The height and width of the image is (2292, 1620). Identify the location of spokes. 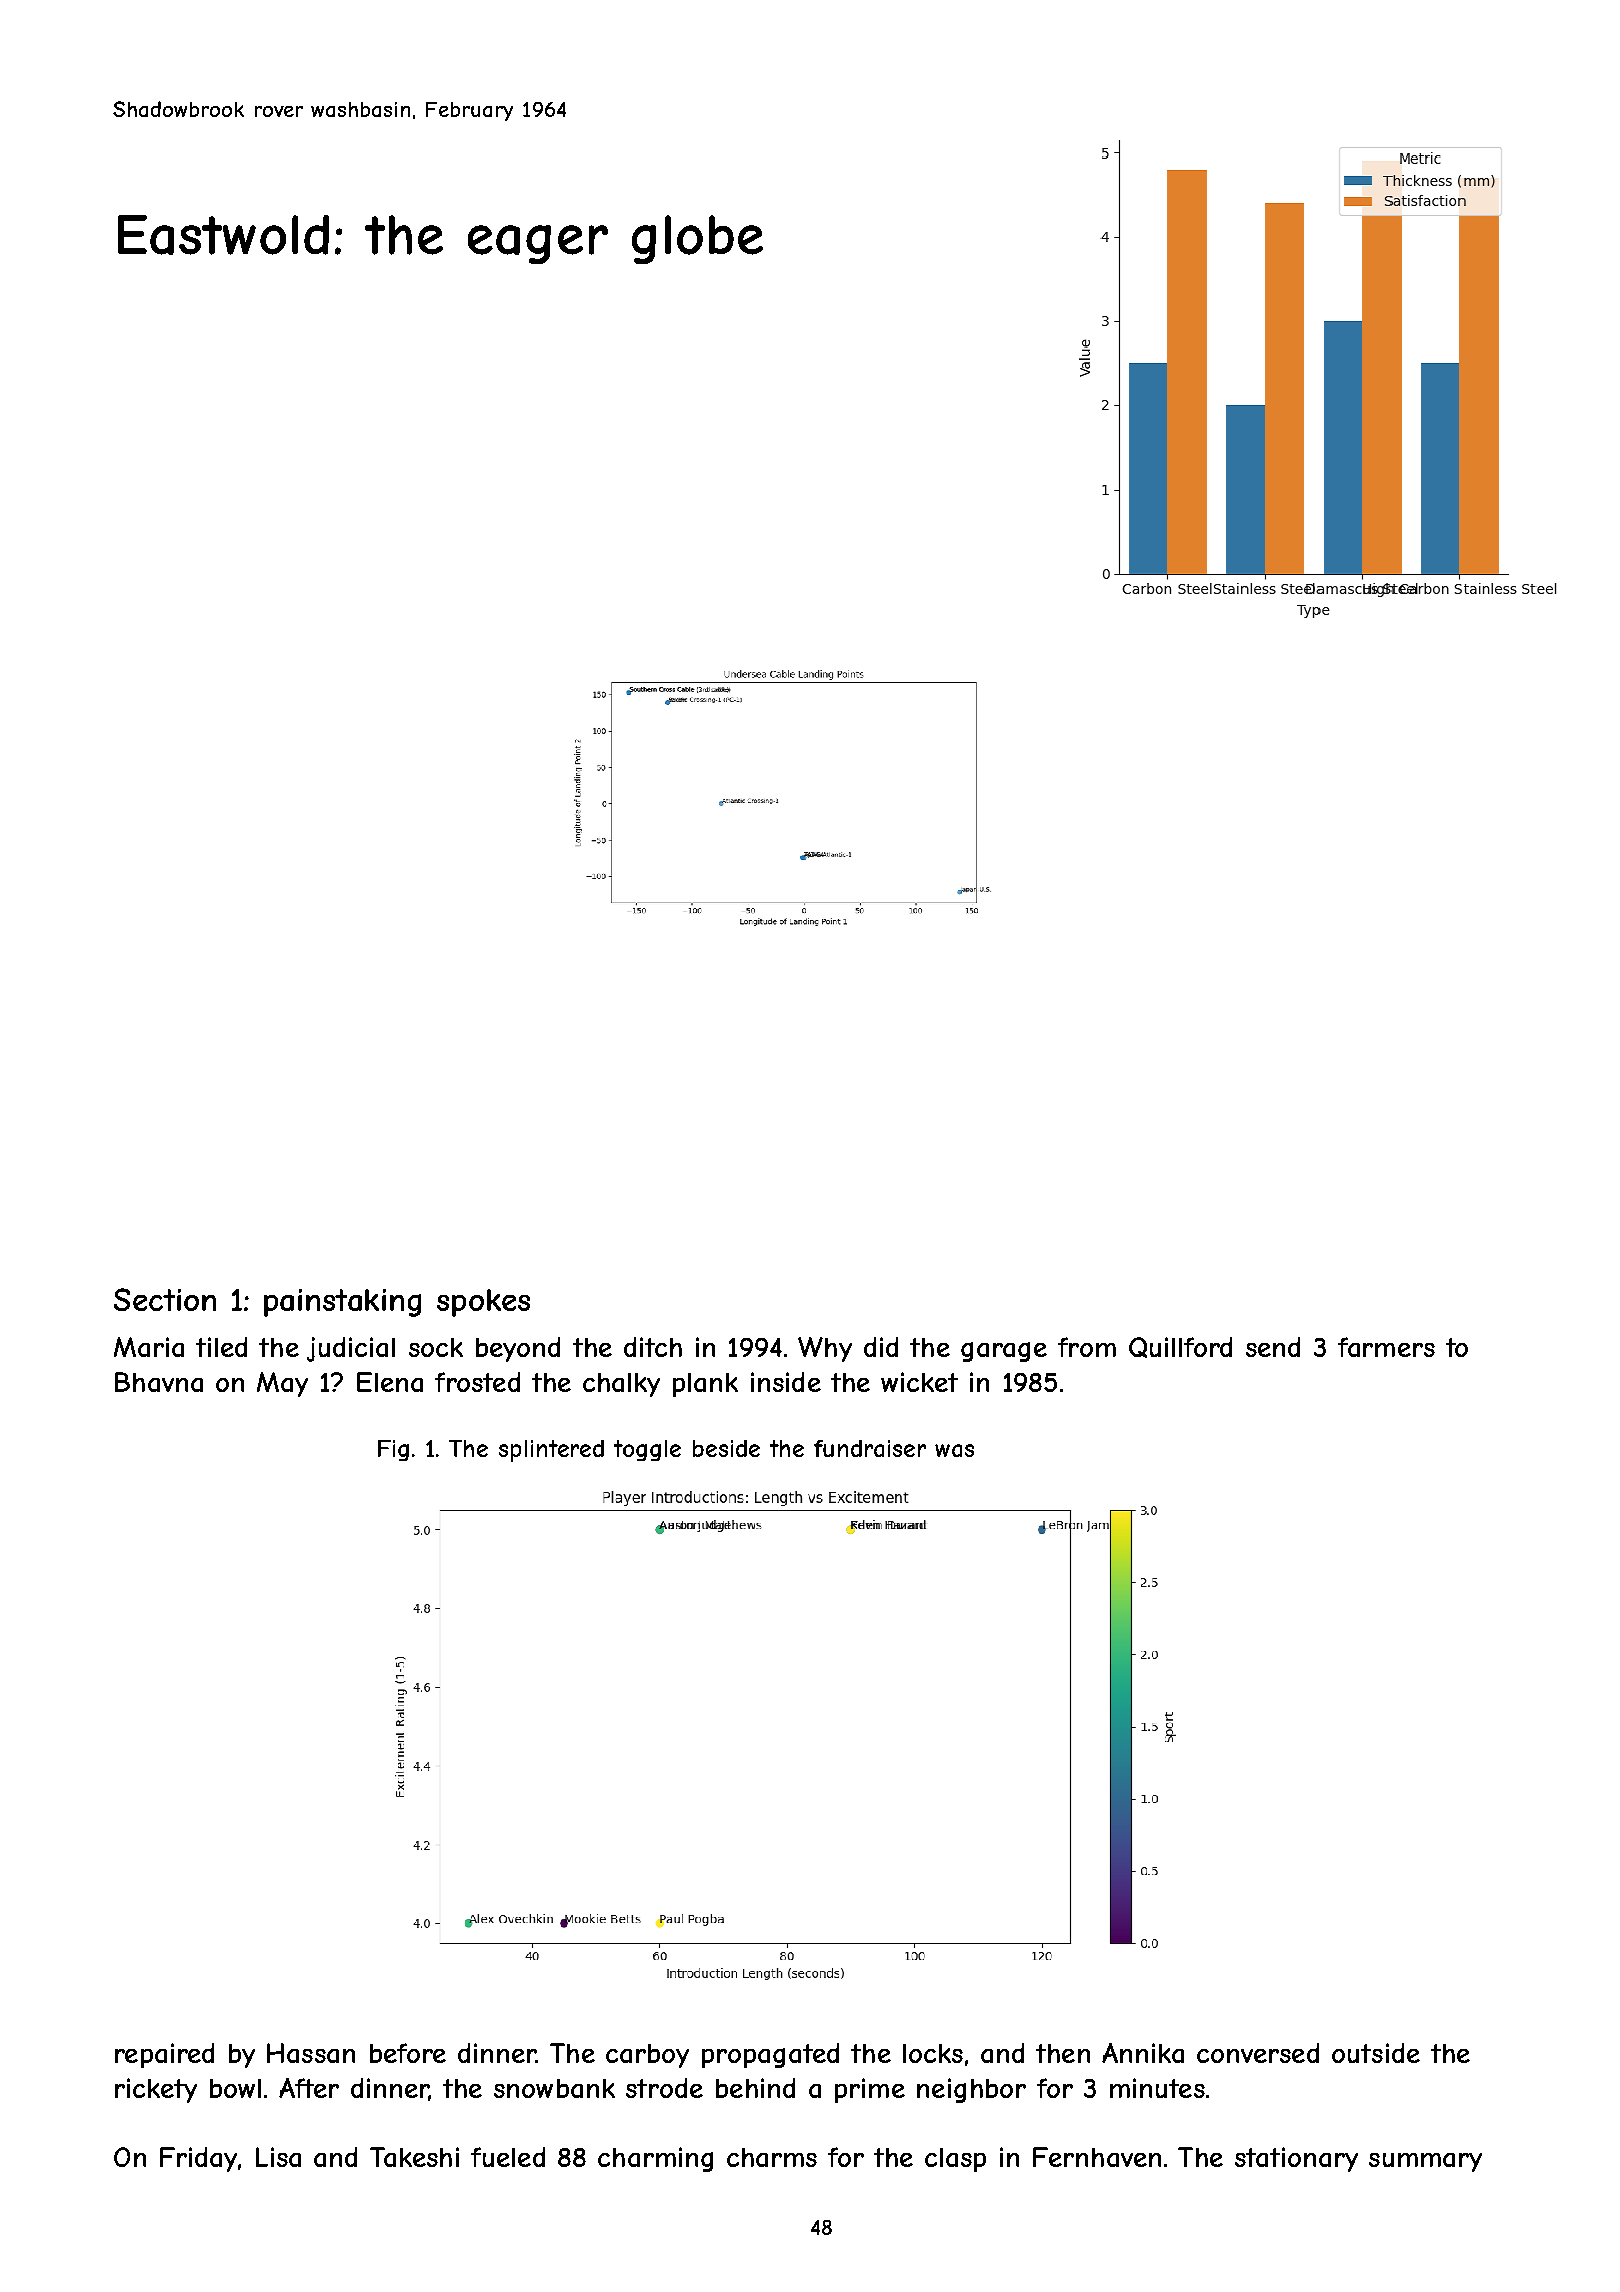
(483, 1303).
